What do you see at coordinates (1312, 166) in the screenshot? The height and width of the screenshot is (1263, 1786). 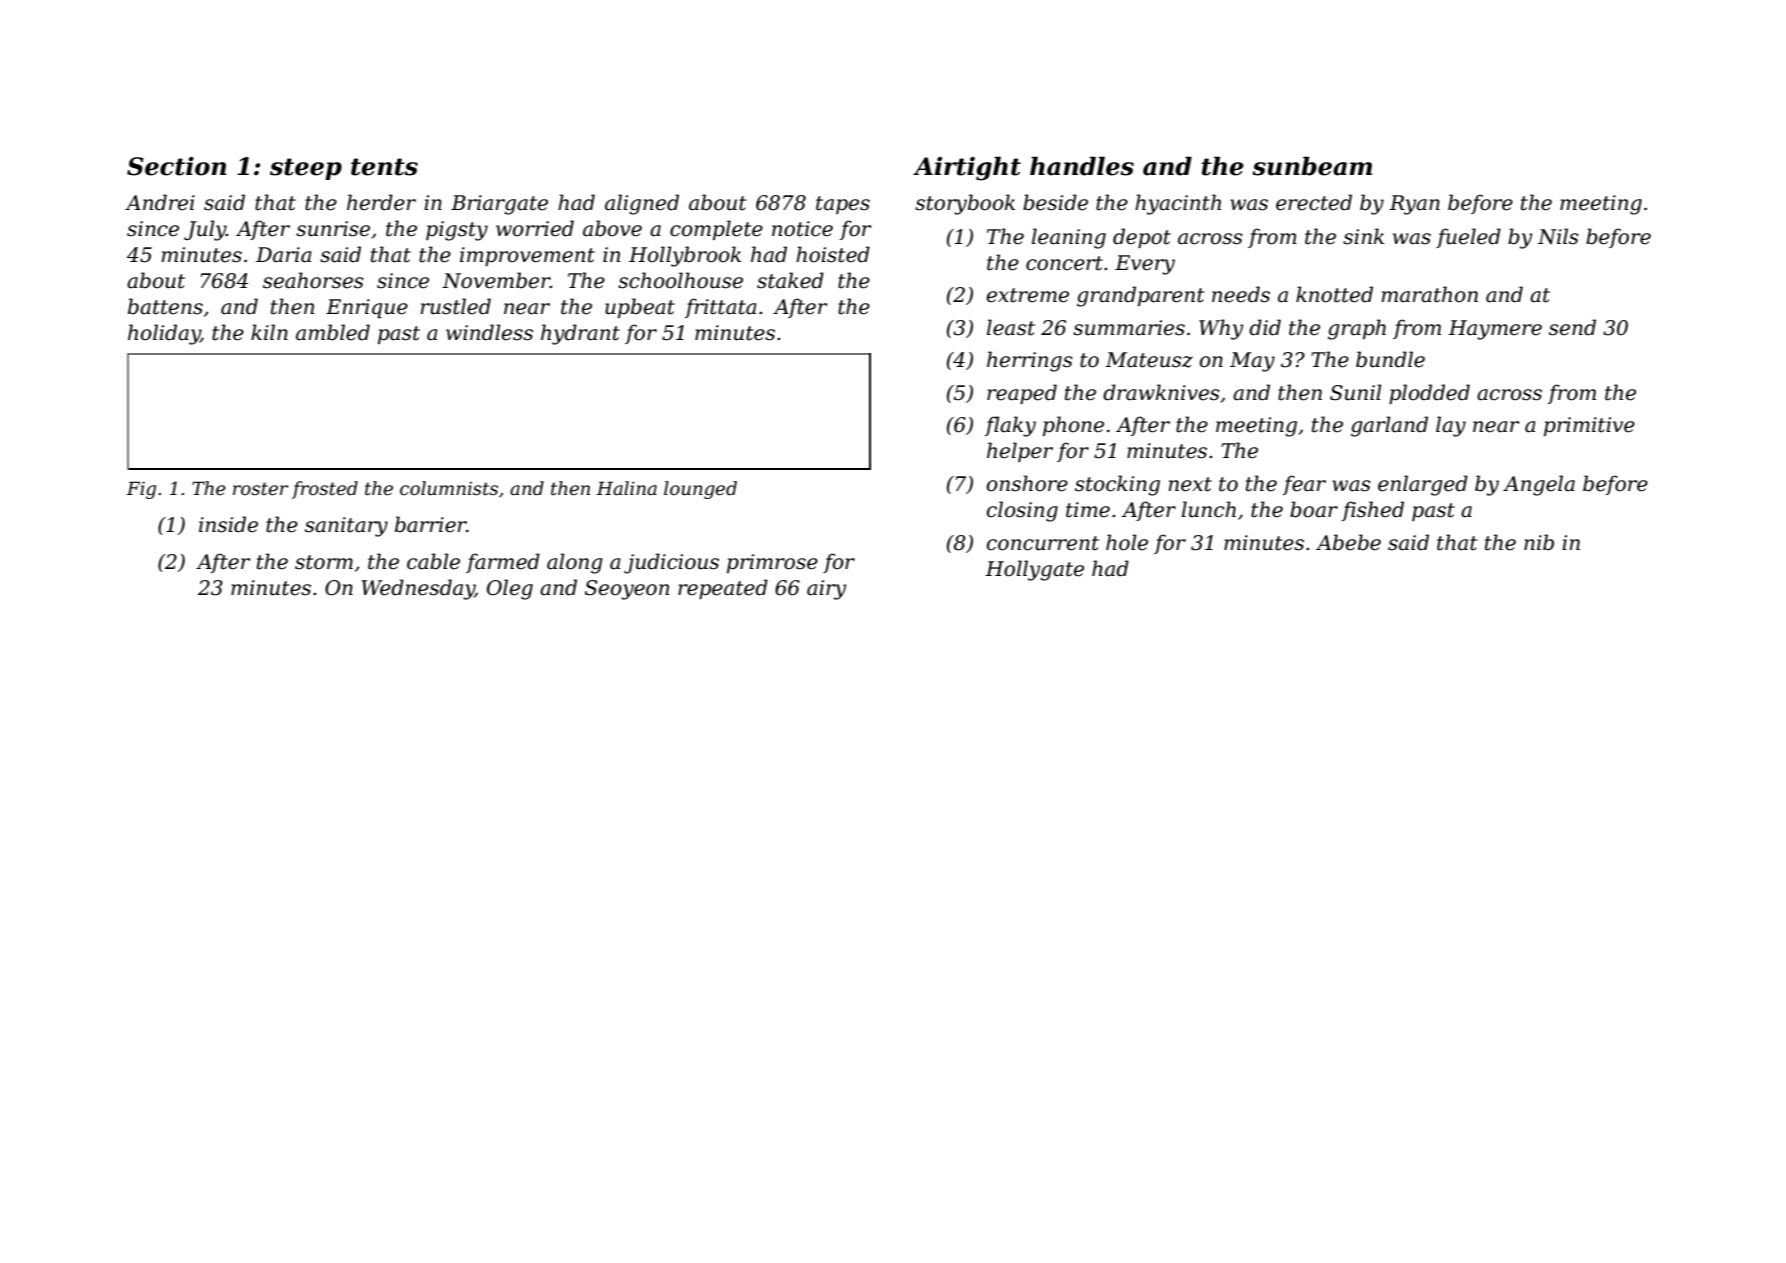 I see `sunbeam` at bounding box center [1312, 166].
